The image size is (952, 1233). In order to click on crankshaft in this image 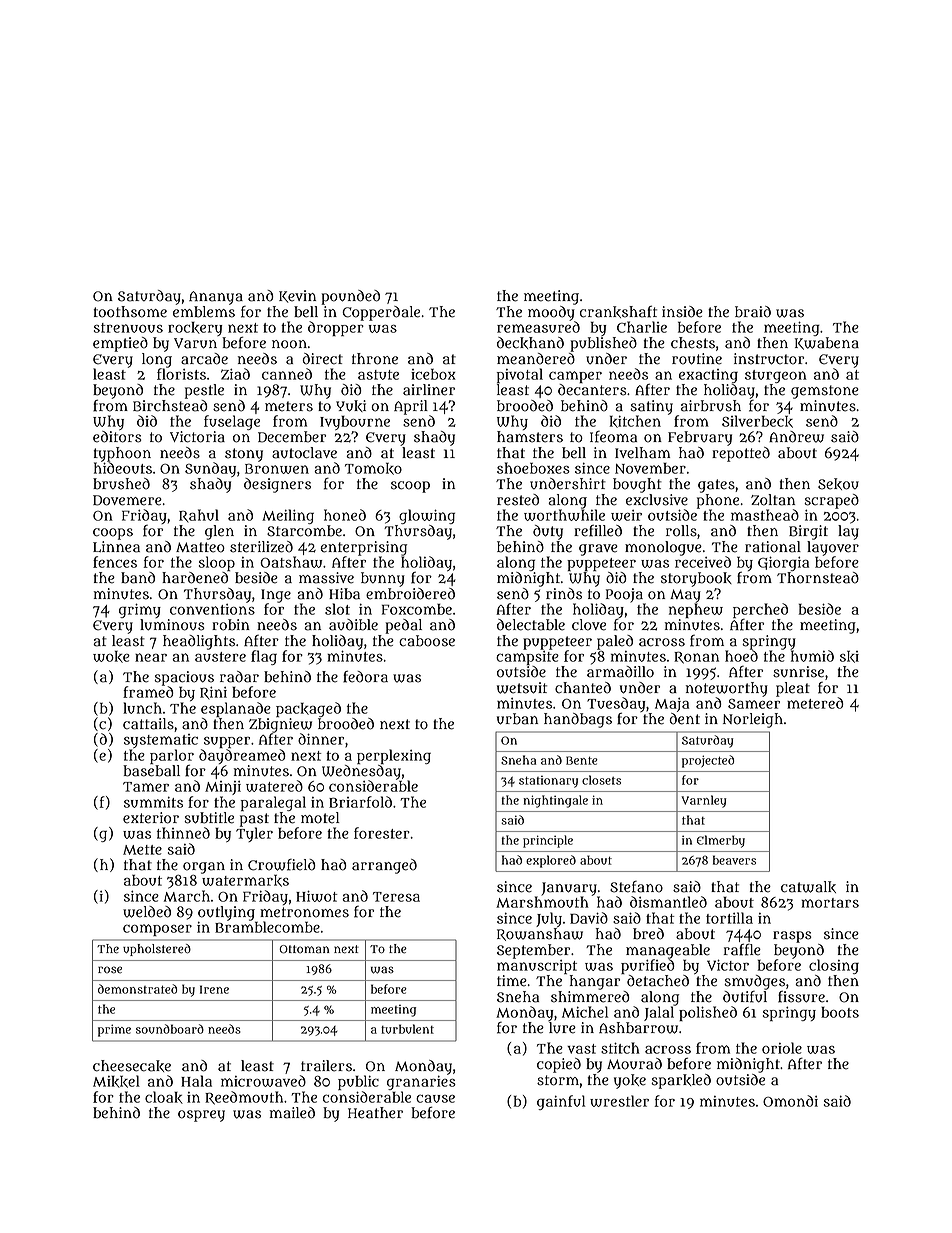, I will do `click(618, 311)`.
